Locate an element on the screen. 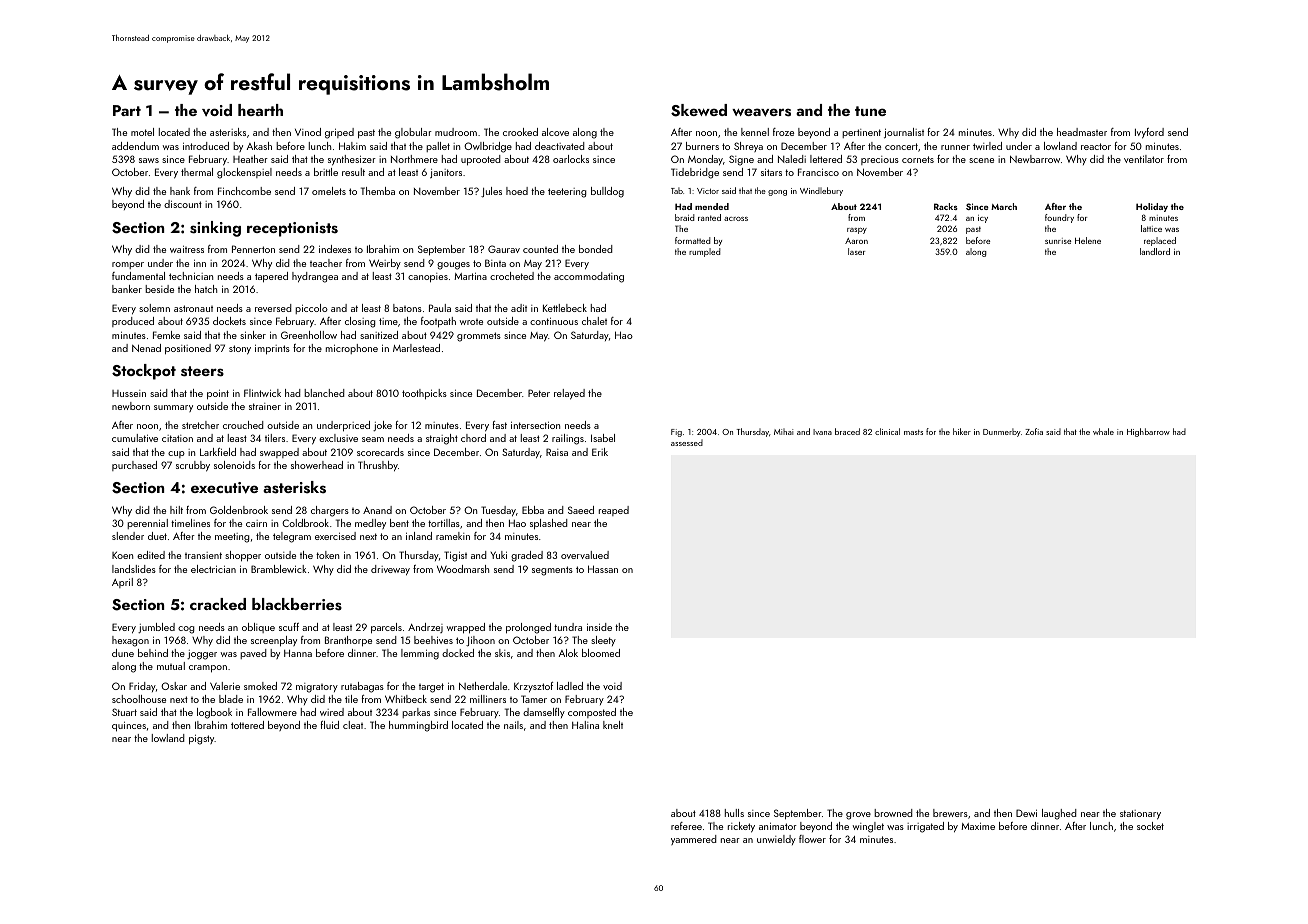 The image size is (1308, 924). hiker is located at coordinates (962, 431).
